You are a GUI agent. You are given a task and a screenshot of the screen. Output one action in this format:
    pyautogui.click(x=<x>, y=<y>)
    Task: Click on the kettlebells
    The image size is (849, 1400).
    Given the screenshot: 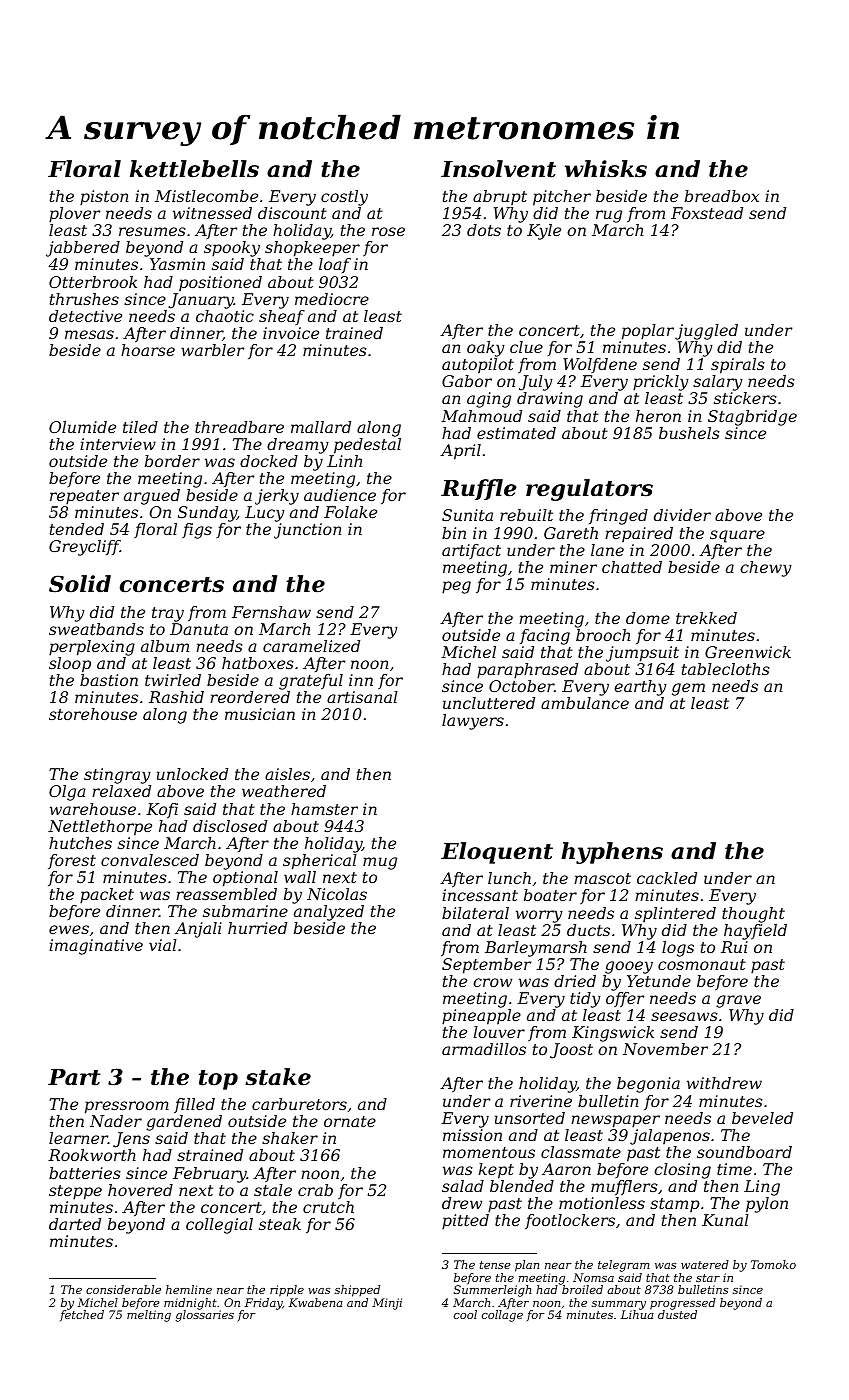 What is the action you would take?
    pyautogui.click(x=194, y=169)
